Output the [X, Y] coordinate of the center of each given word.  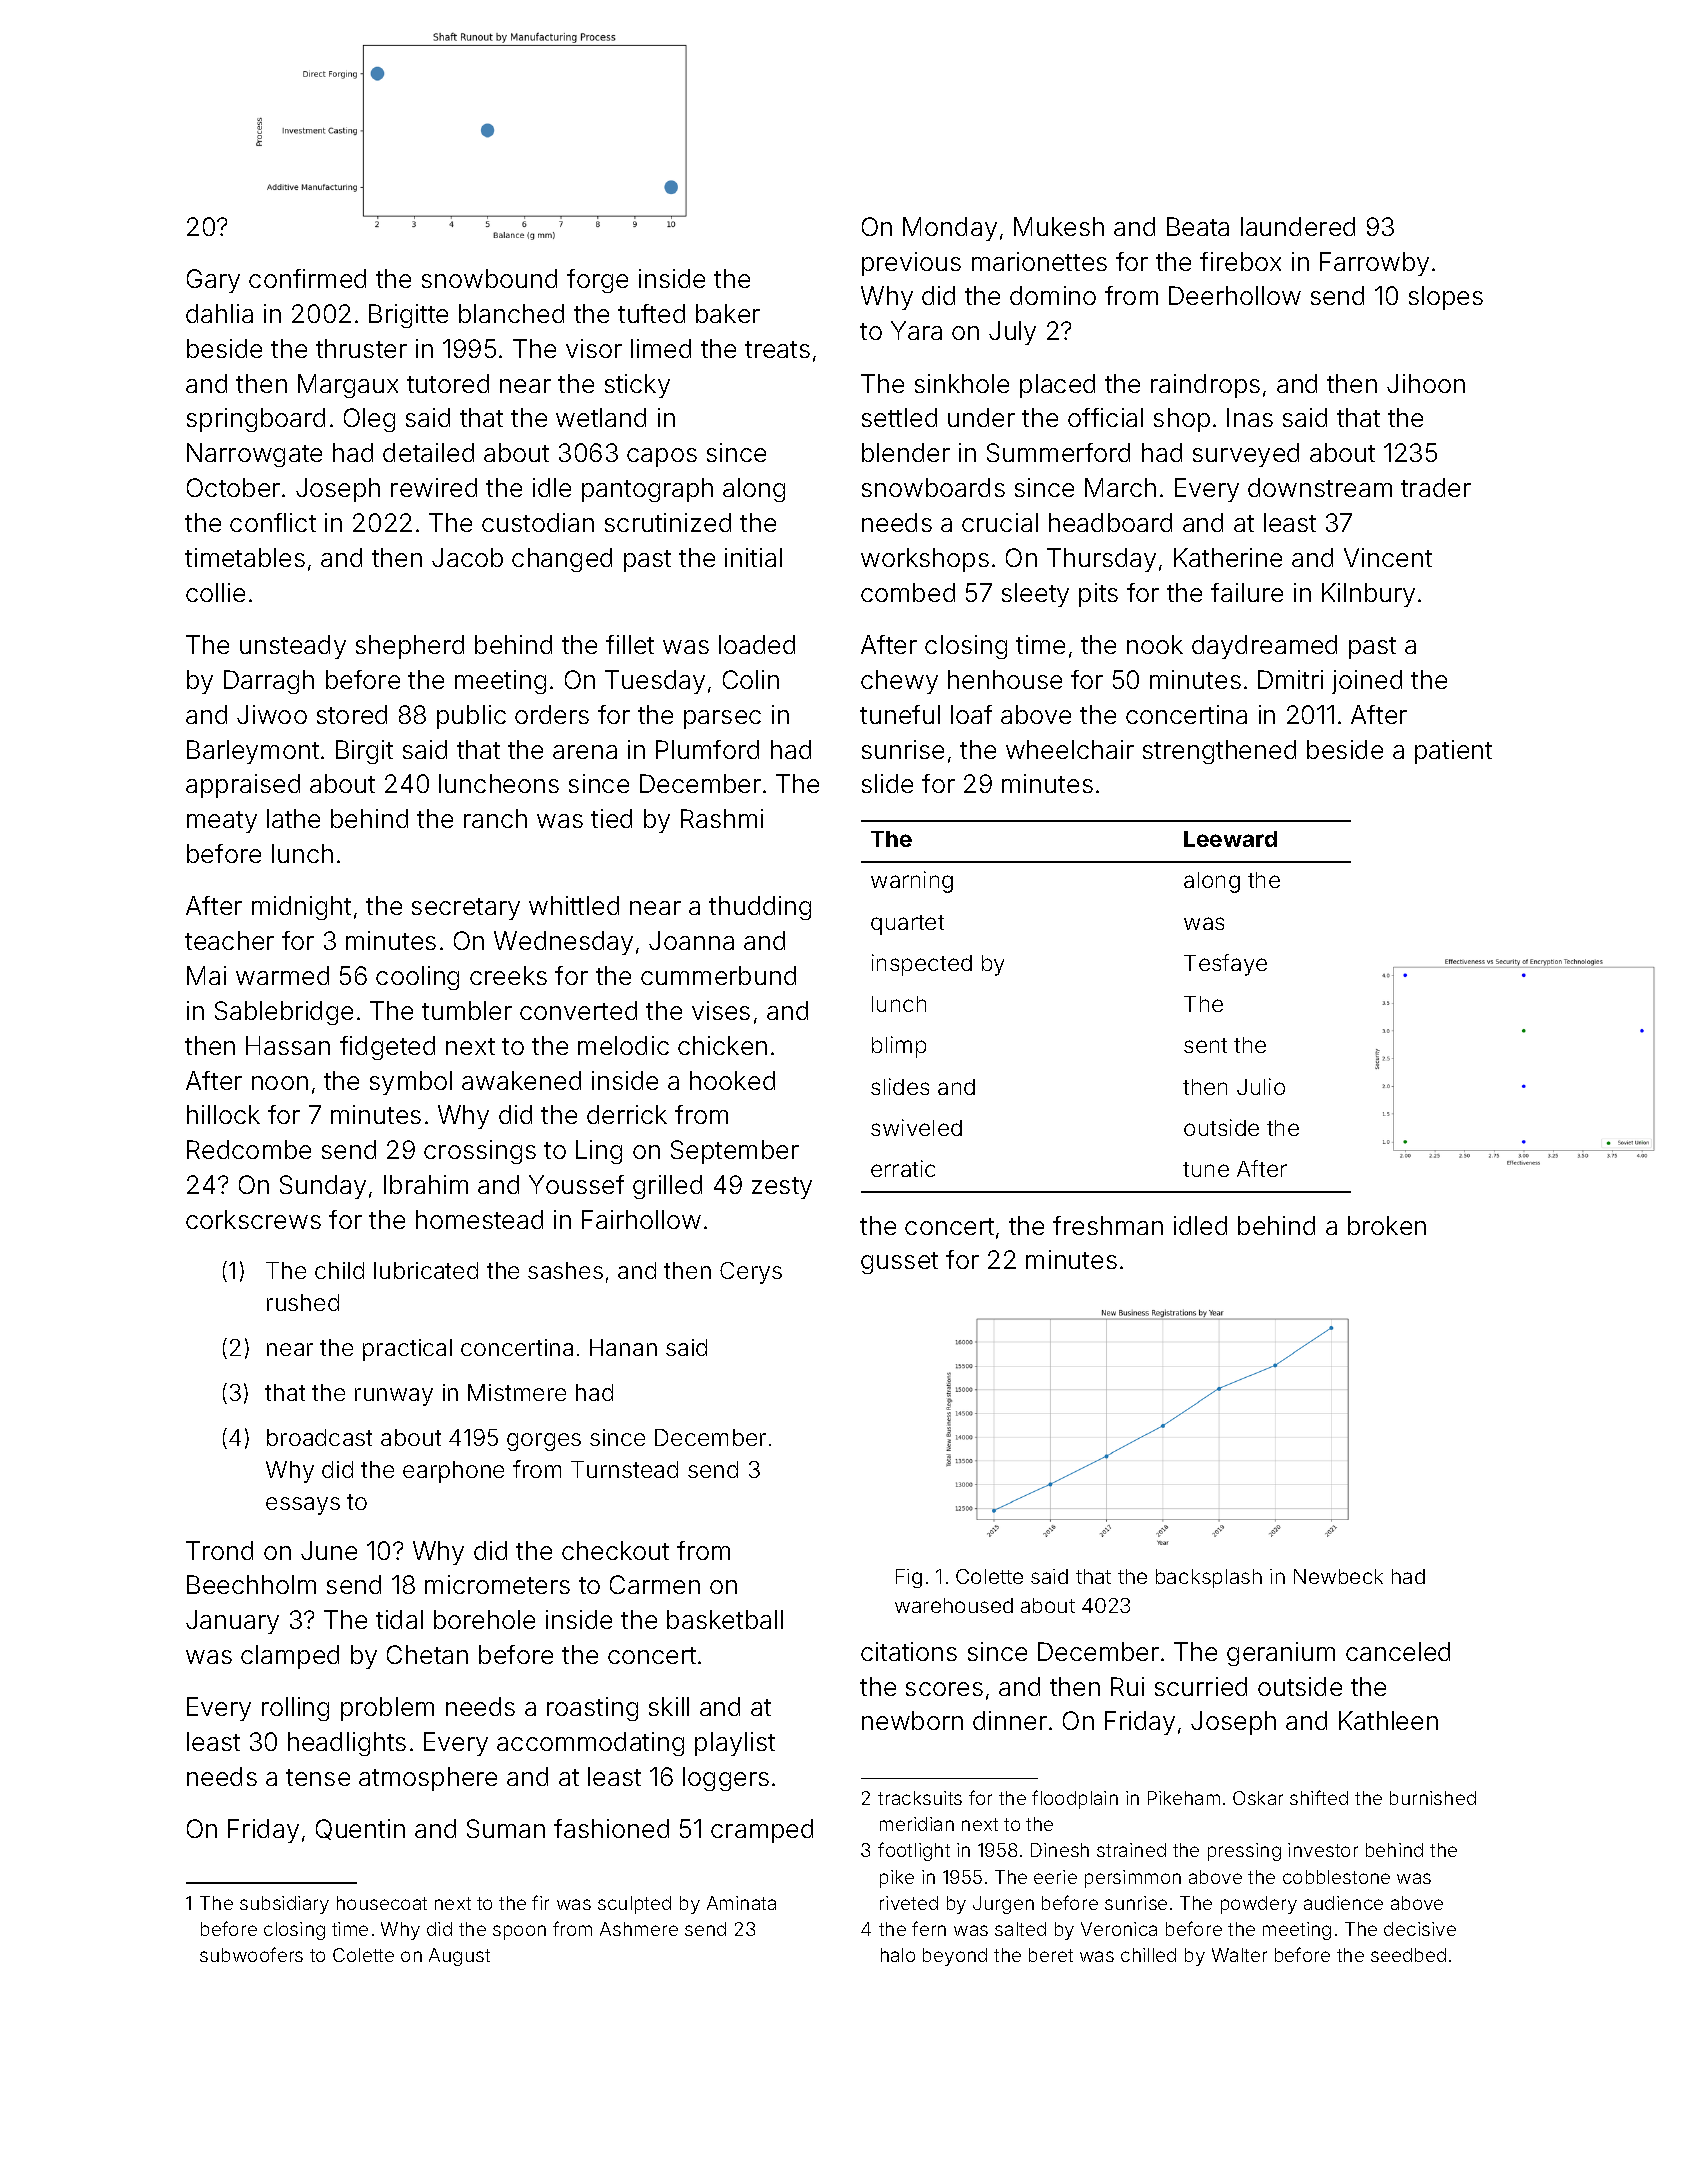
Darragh [269, 682]
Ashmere [639, 1929]
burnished [1433, 1798]
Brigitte [408, 316]
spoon [519, 1932]
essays [303, 1506]
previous [911, 264]
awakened [521, 1080]
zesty [782, 1188]
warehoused [954, 1605]
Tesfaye [1225, 965]
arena [585, 752]
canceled [1398, 1651]
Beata [1198, 226]
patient [1453, 752]
